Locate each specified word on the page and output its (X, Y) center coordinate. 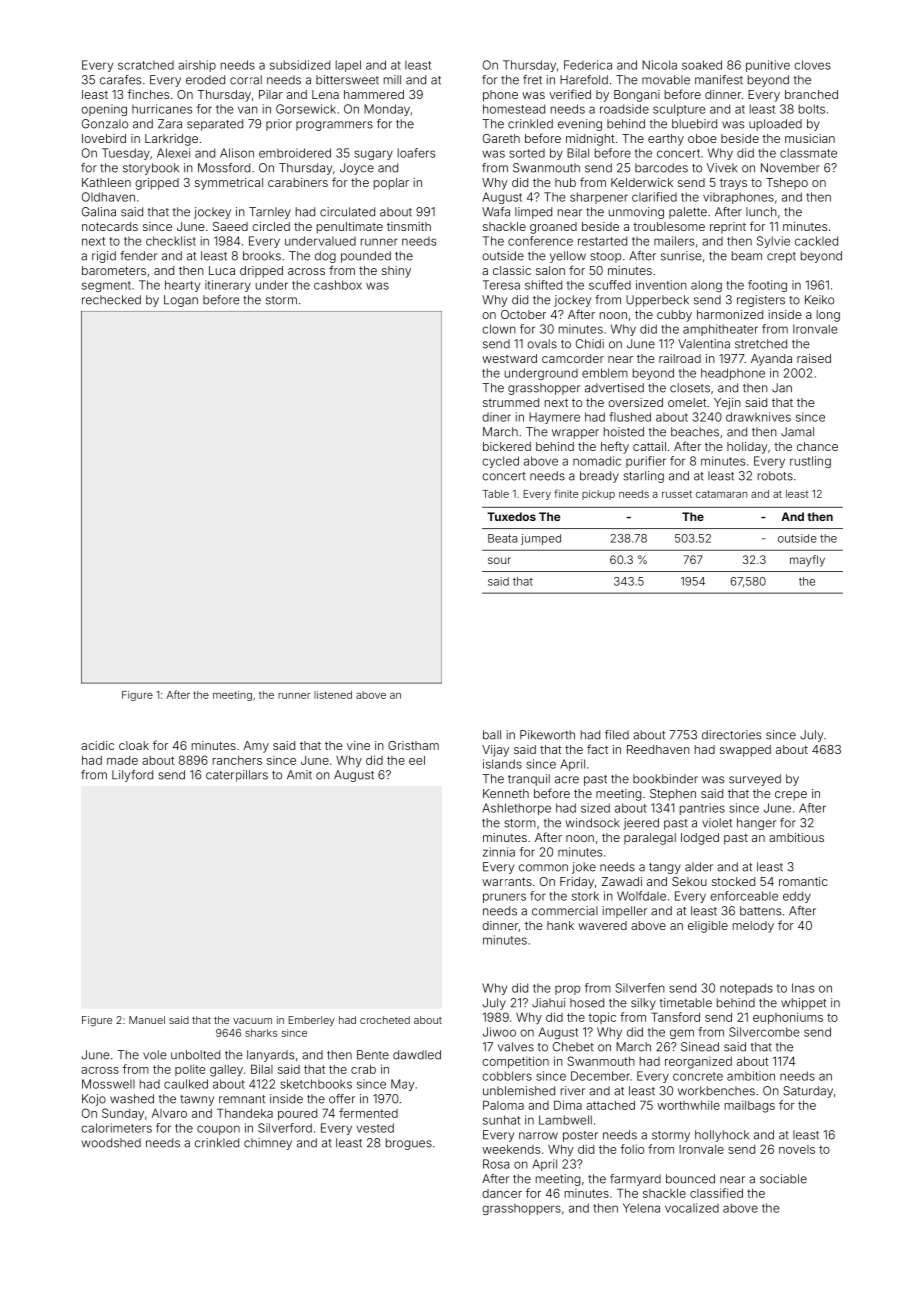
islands (502, 764)
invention (661, 285)
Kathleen (106, 182)
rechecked (111, 300)
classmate (808, 153)
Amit (299, 775)
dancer (502, 1193)
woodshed (111, 1143)
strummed (511, 402)
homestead (514, 109)
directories (731, 735)
